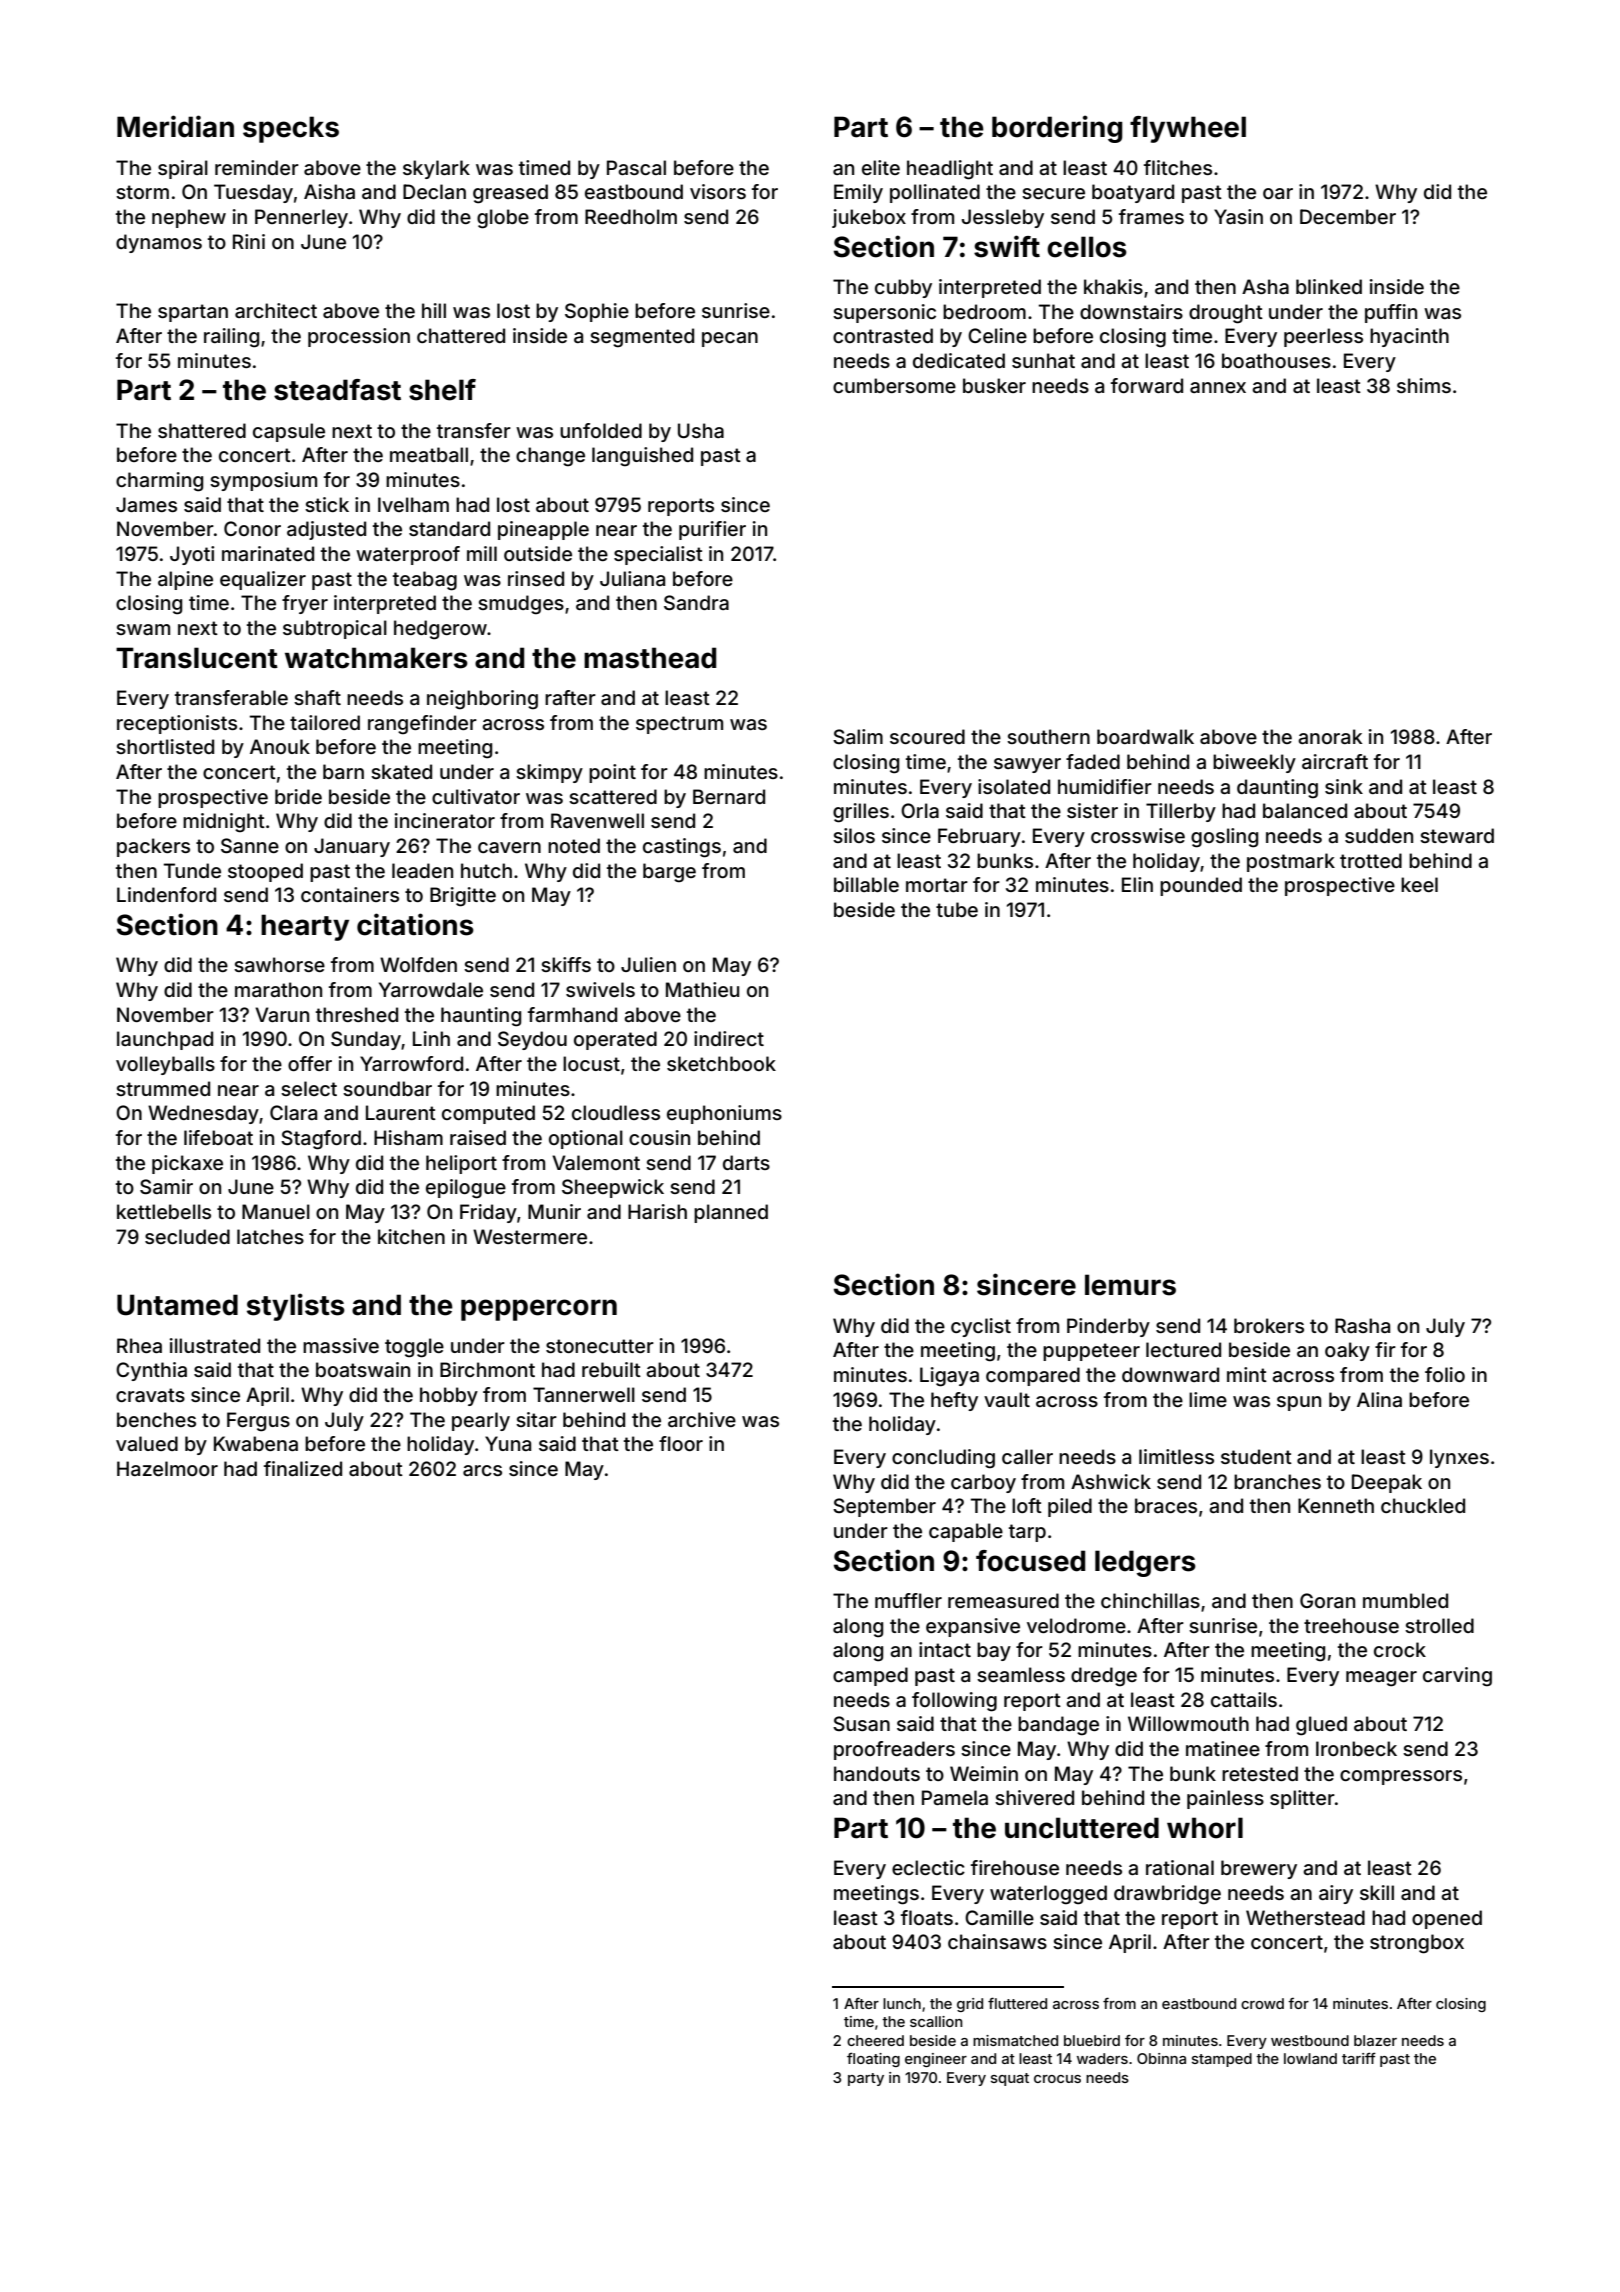 This screenshot has width=1620, height=2292. I want to click on December, so click(1348, 216).
